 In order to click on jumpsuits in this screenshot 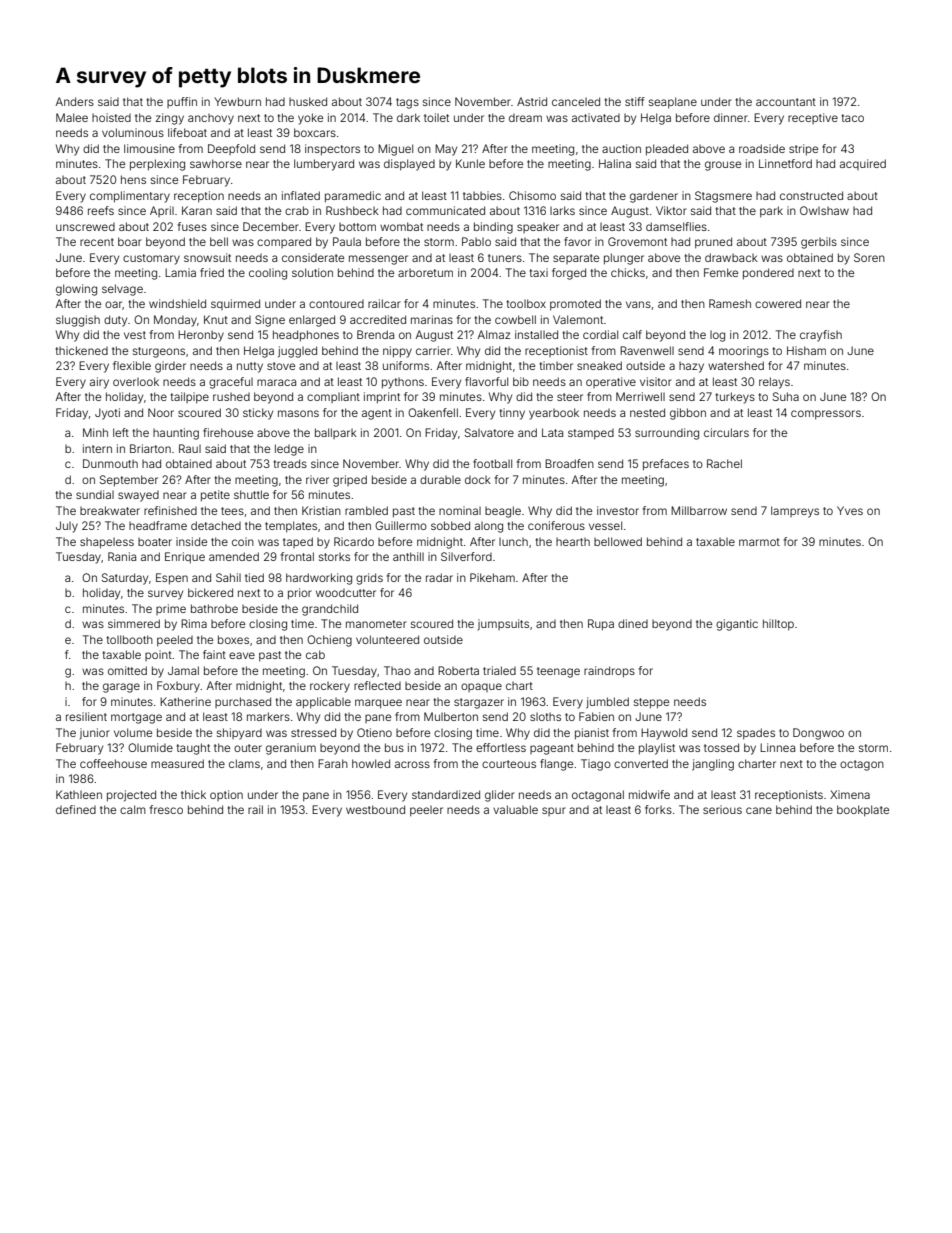, I will do `click(503, 624)`.
